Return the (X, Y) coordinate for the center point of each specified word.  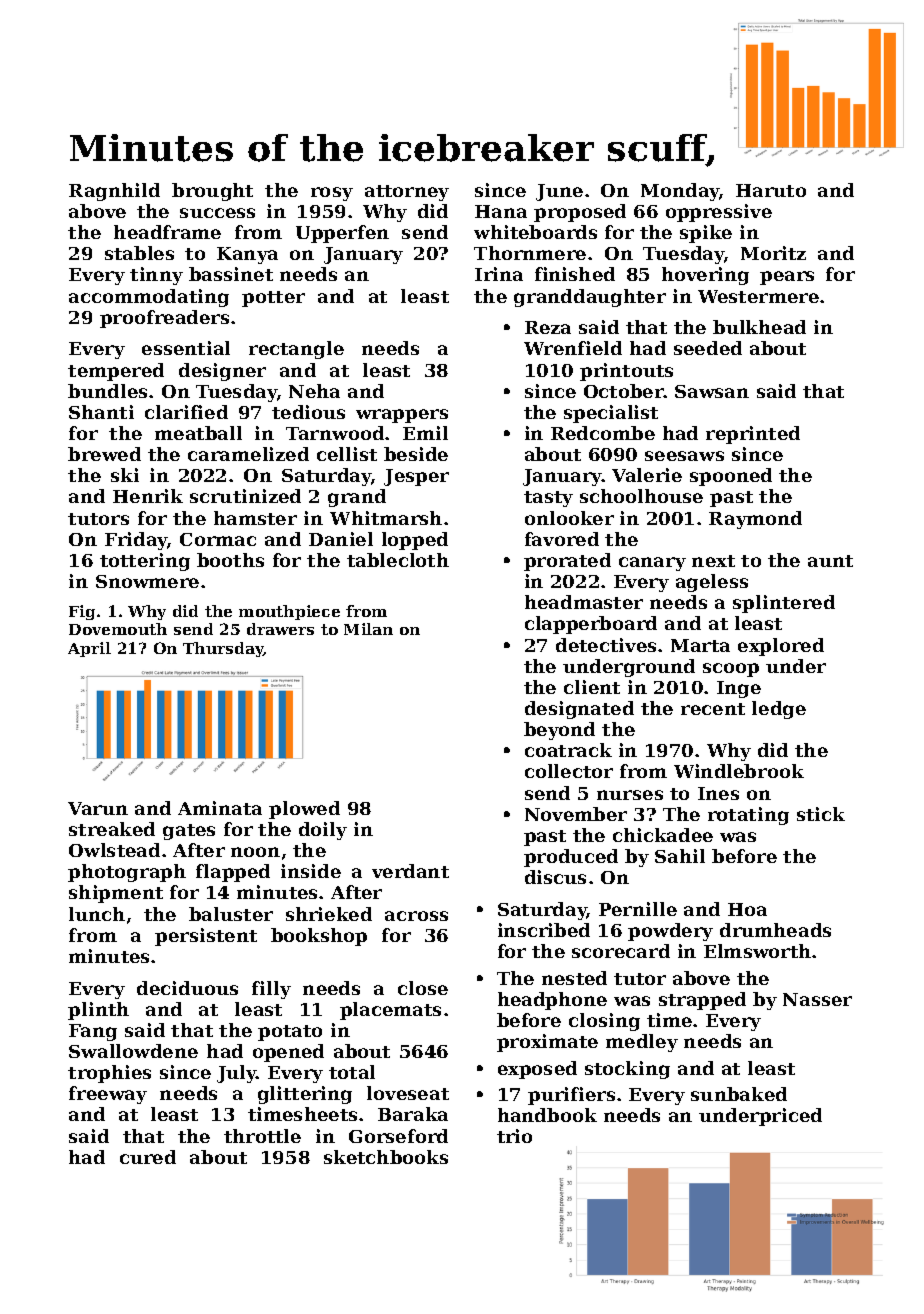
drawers (280, 629)
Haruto (771, 190)
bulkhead (759, 327)
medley (642, 1043)
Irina (499, 274)
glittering (305, 1095)
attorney (407, 193)
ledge (779, 710)
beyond (559, 731)
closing (604, 1022)
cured (148, 1157)
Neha (314, 391)
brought (212, 192)
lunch (97, 914)
